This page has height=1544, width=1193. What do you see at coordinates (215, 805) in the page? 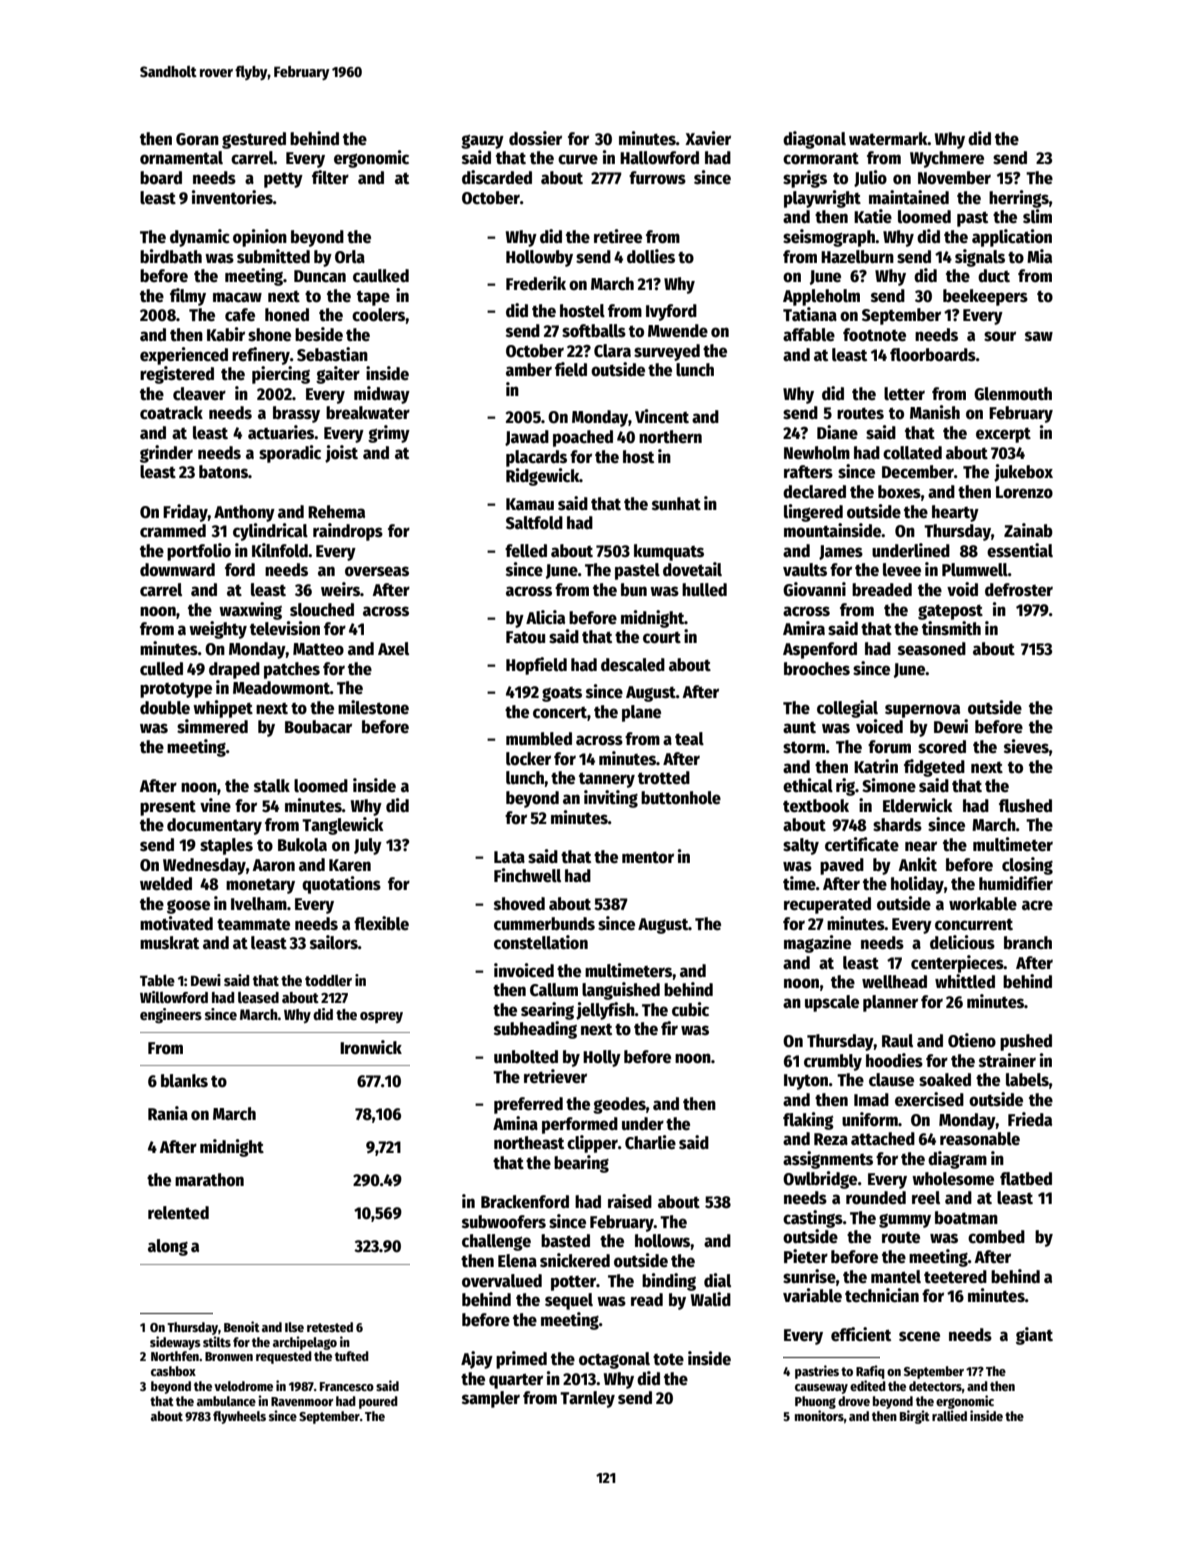
I see `vine` at bounding box center [215, 805].
